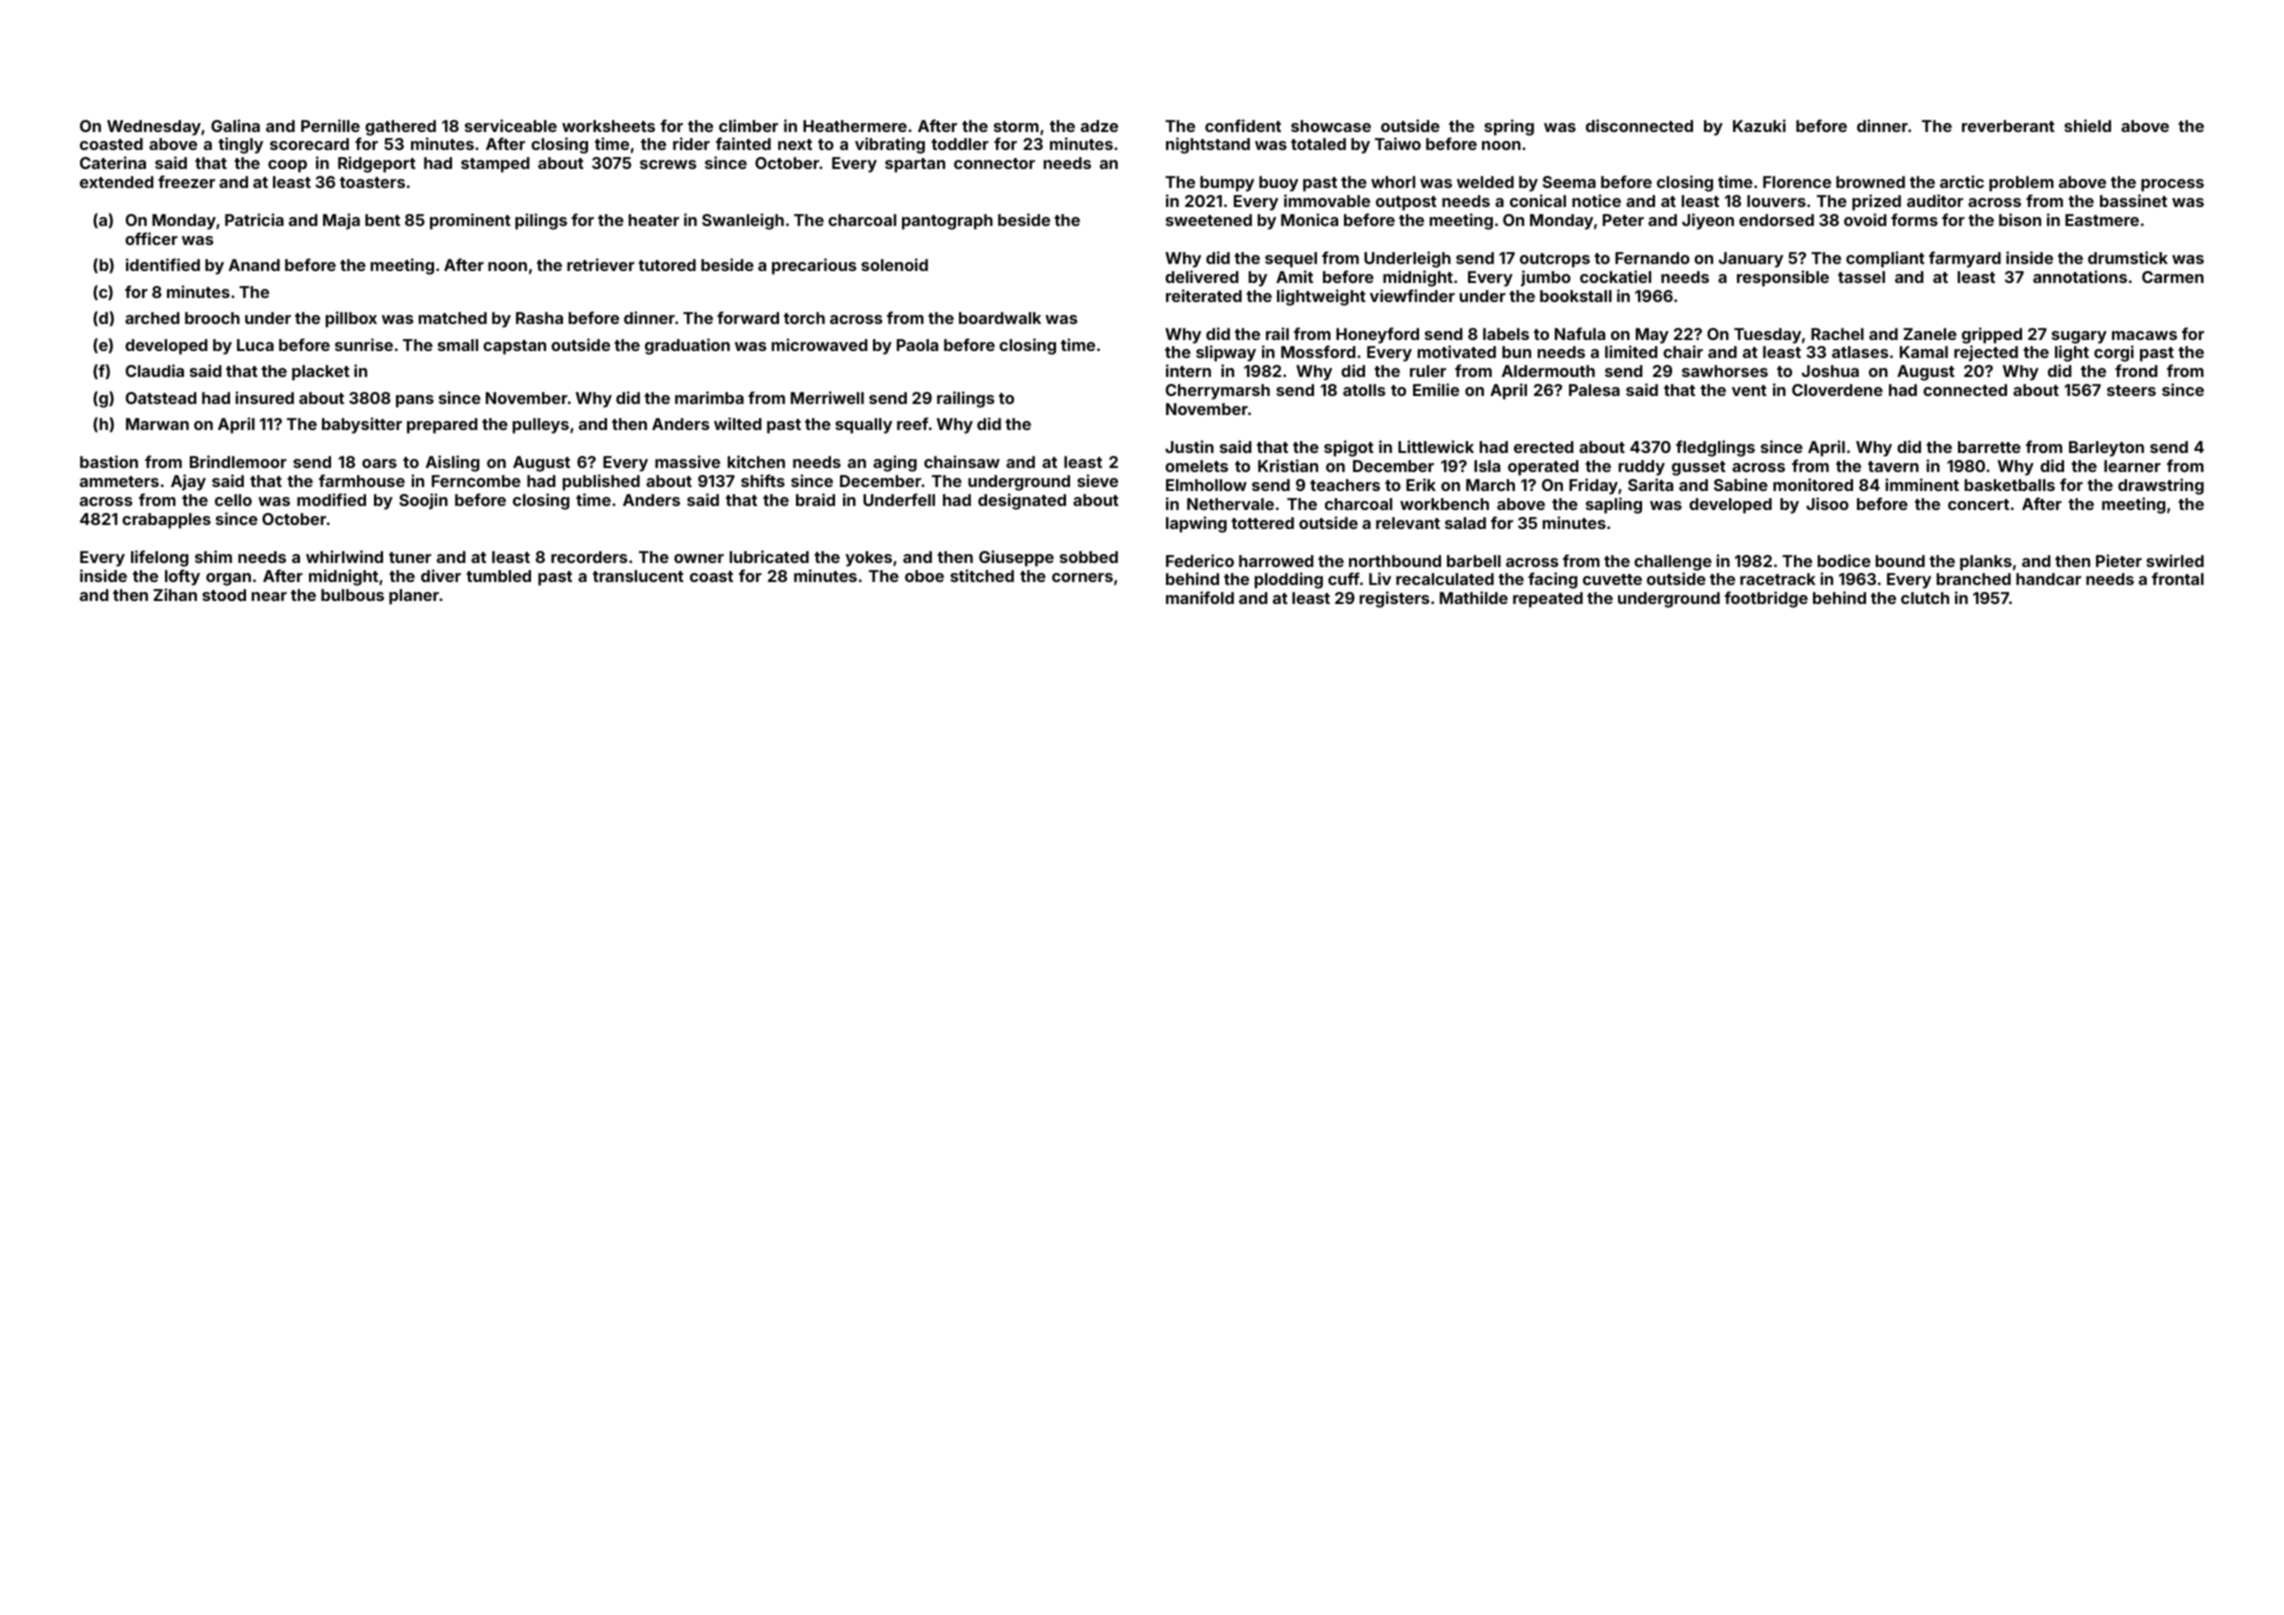 This document has height=1615, width=2284. What do you see at coordinates (1412, 295) in the document?
I see `viewfinder` at bounding box center [1412, 295].
